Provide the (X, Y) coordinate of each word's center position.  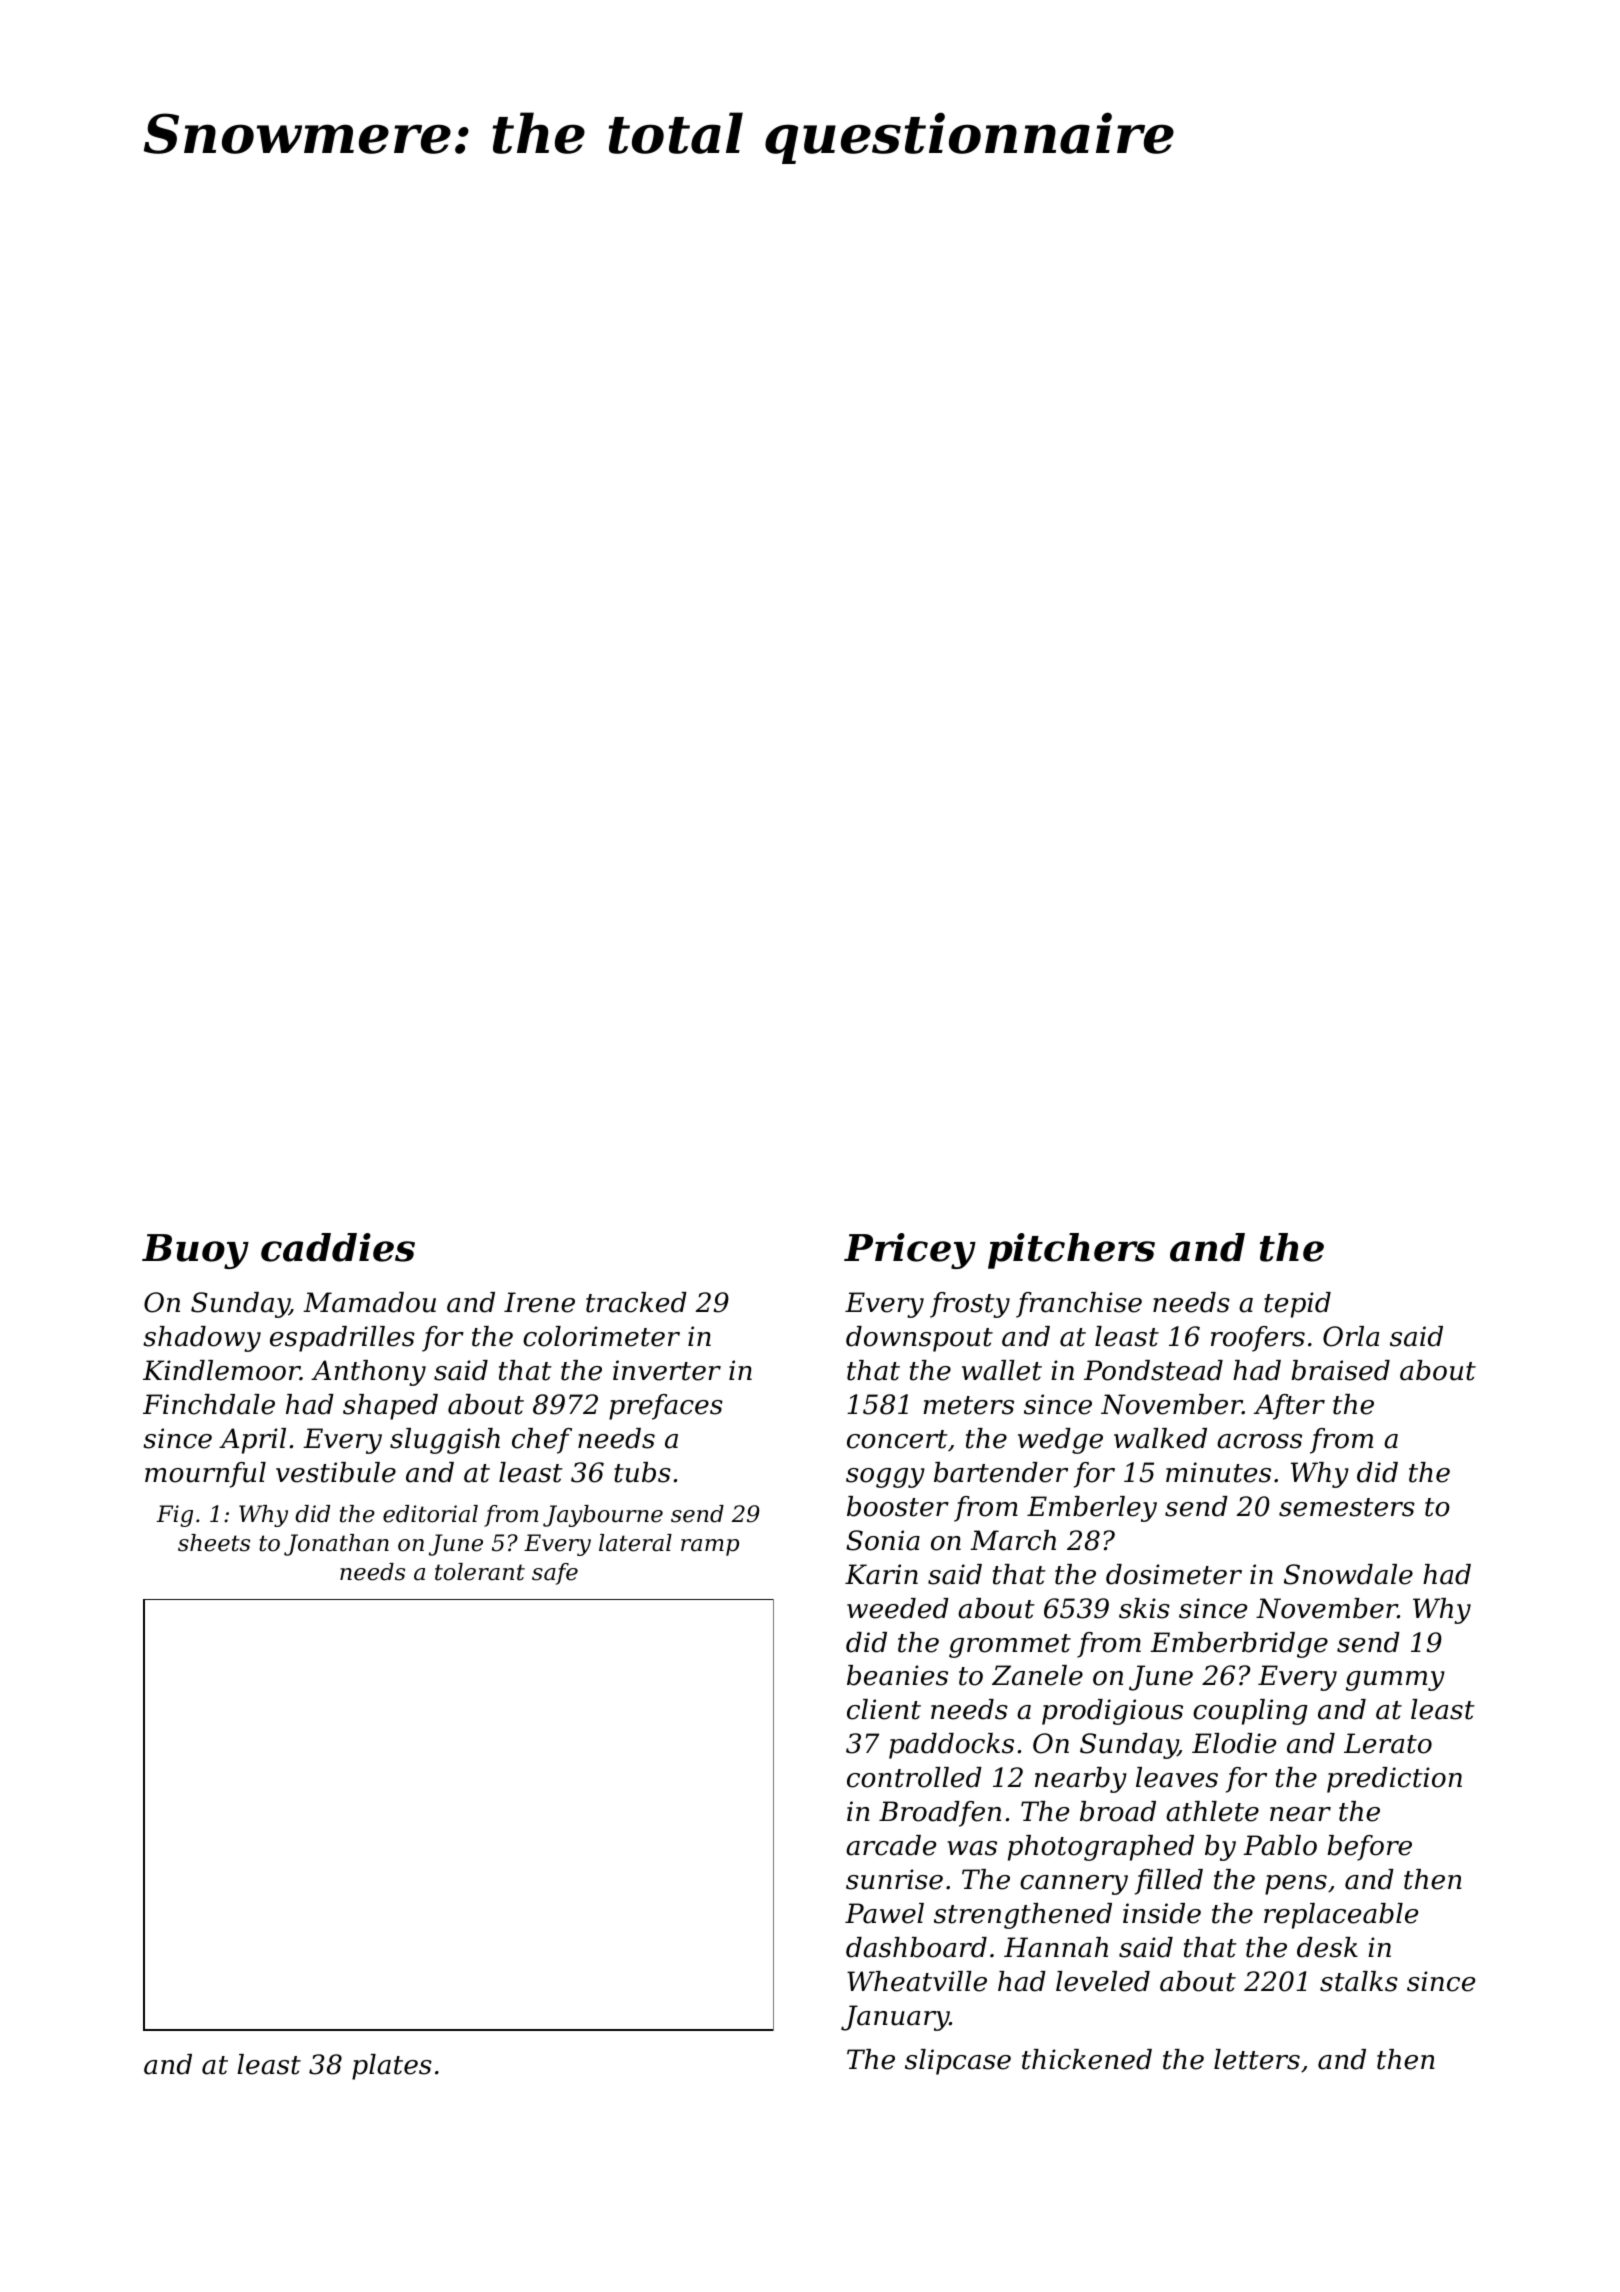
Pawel (884, 1913)
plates (392, 2067)
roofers (1258, 1339)
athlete (1212, 1811)
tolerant (480, 1572)
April (252, 1441)
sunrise (894, 1879)
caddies (338, 1247)
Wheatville (917, 1981)
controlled (914, 1777)
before (1369, 1848)
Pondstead (1153, 1370)
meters (968, 1405)
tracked (636, 1302)
